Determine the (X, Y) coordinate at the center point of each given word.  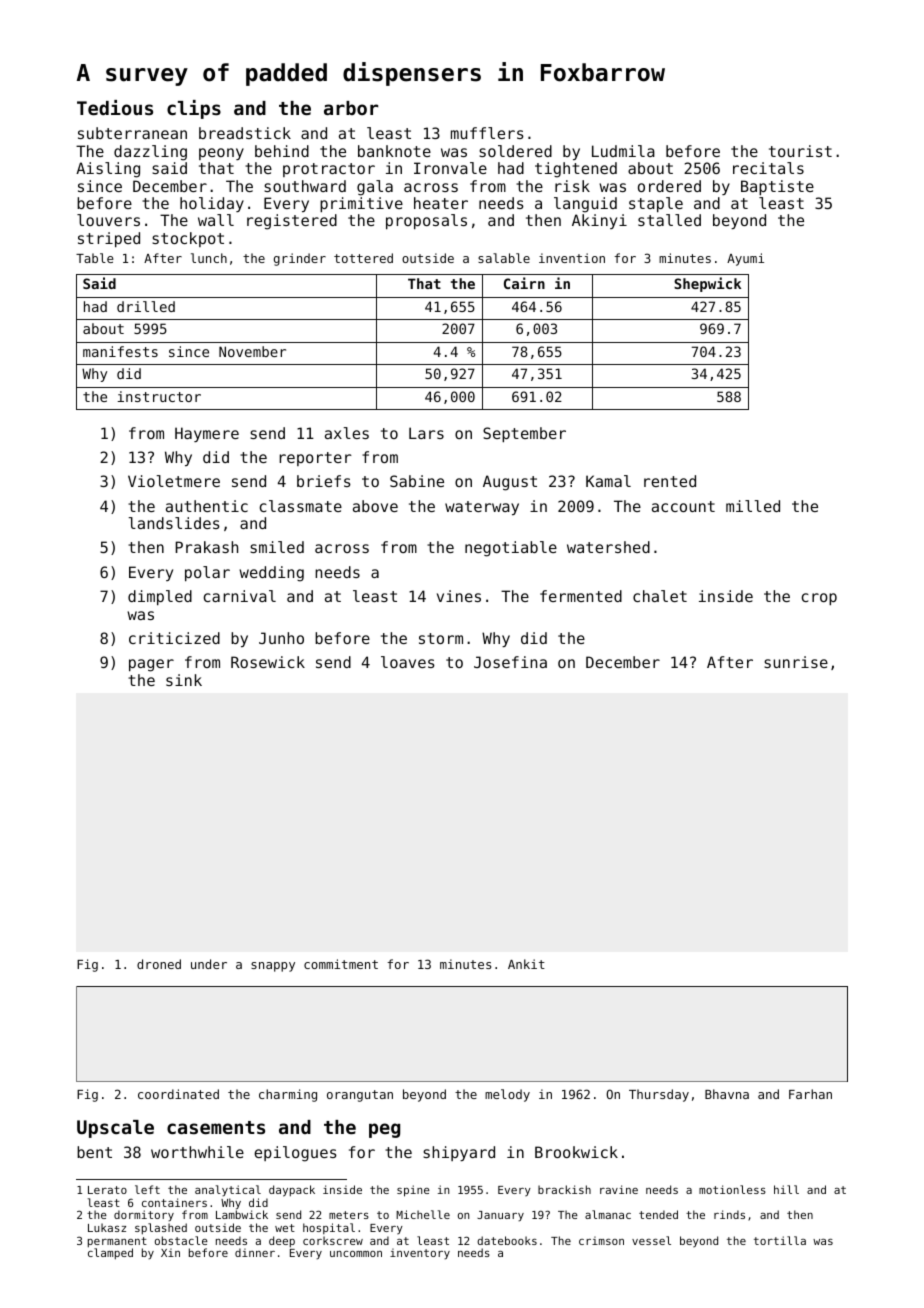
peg (384, 1130)
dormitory (144, 1216)
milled (753, 506)
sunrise (796, 662)
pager (151, 665)
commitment (341, 964)
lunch (209, 258)
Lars (426, 433)
